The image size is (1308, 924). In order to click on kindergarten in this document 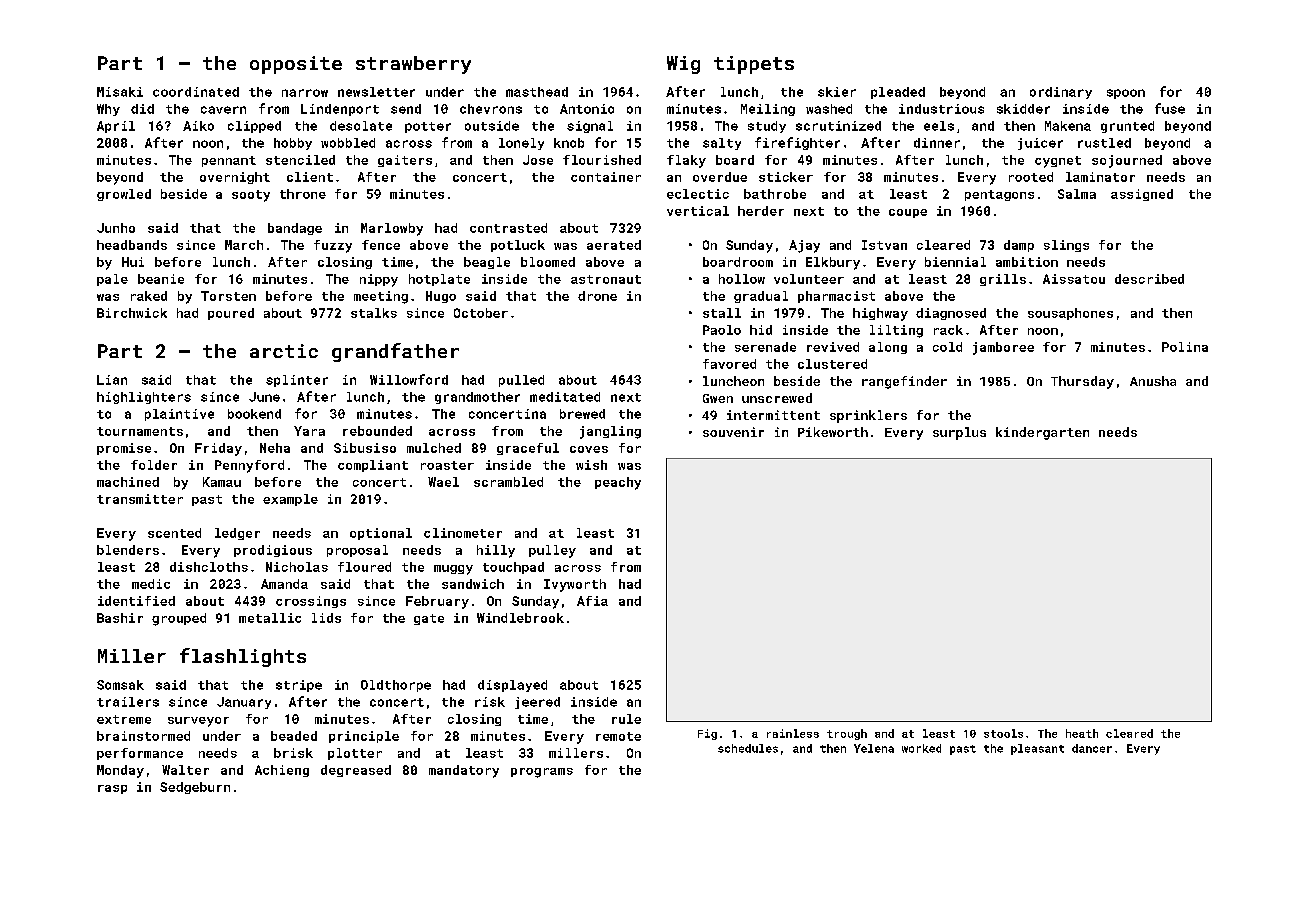, I will do `click(1042, 433)`.
